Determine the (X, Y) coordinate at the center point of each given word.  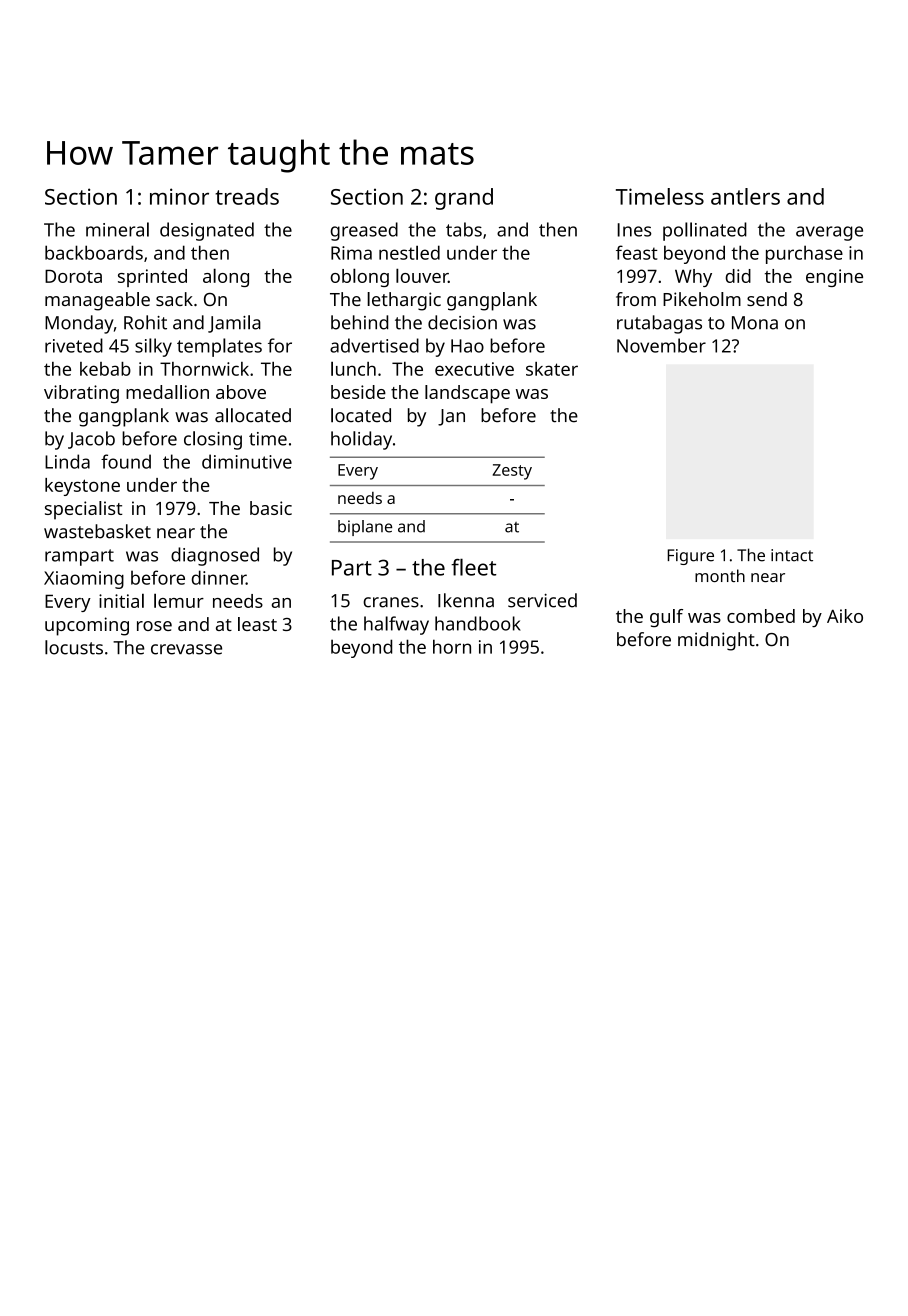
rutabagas (659, 324)
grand (464, 199)
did (738, 276)
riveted (74, 345)
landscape (467, 394)
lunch (353, 368)
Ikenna (466, 600)
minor (179, 196)
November (661, 345)
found (126, 461)
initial (121, 600)
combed (761, 616)
